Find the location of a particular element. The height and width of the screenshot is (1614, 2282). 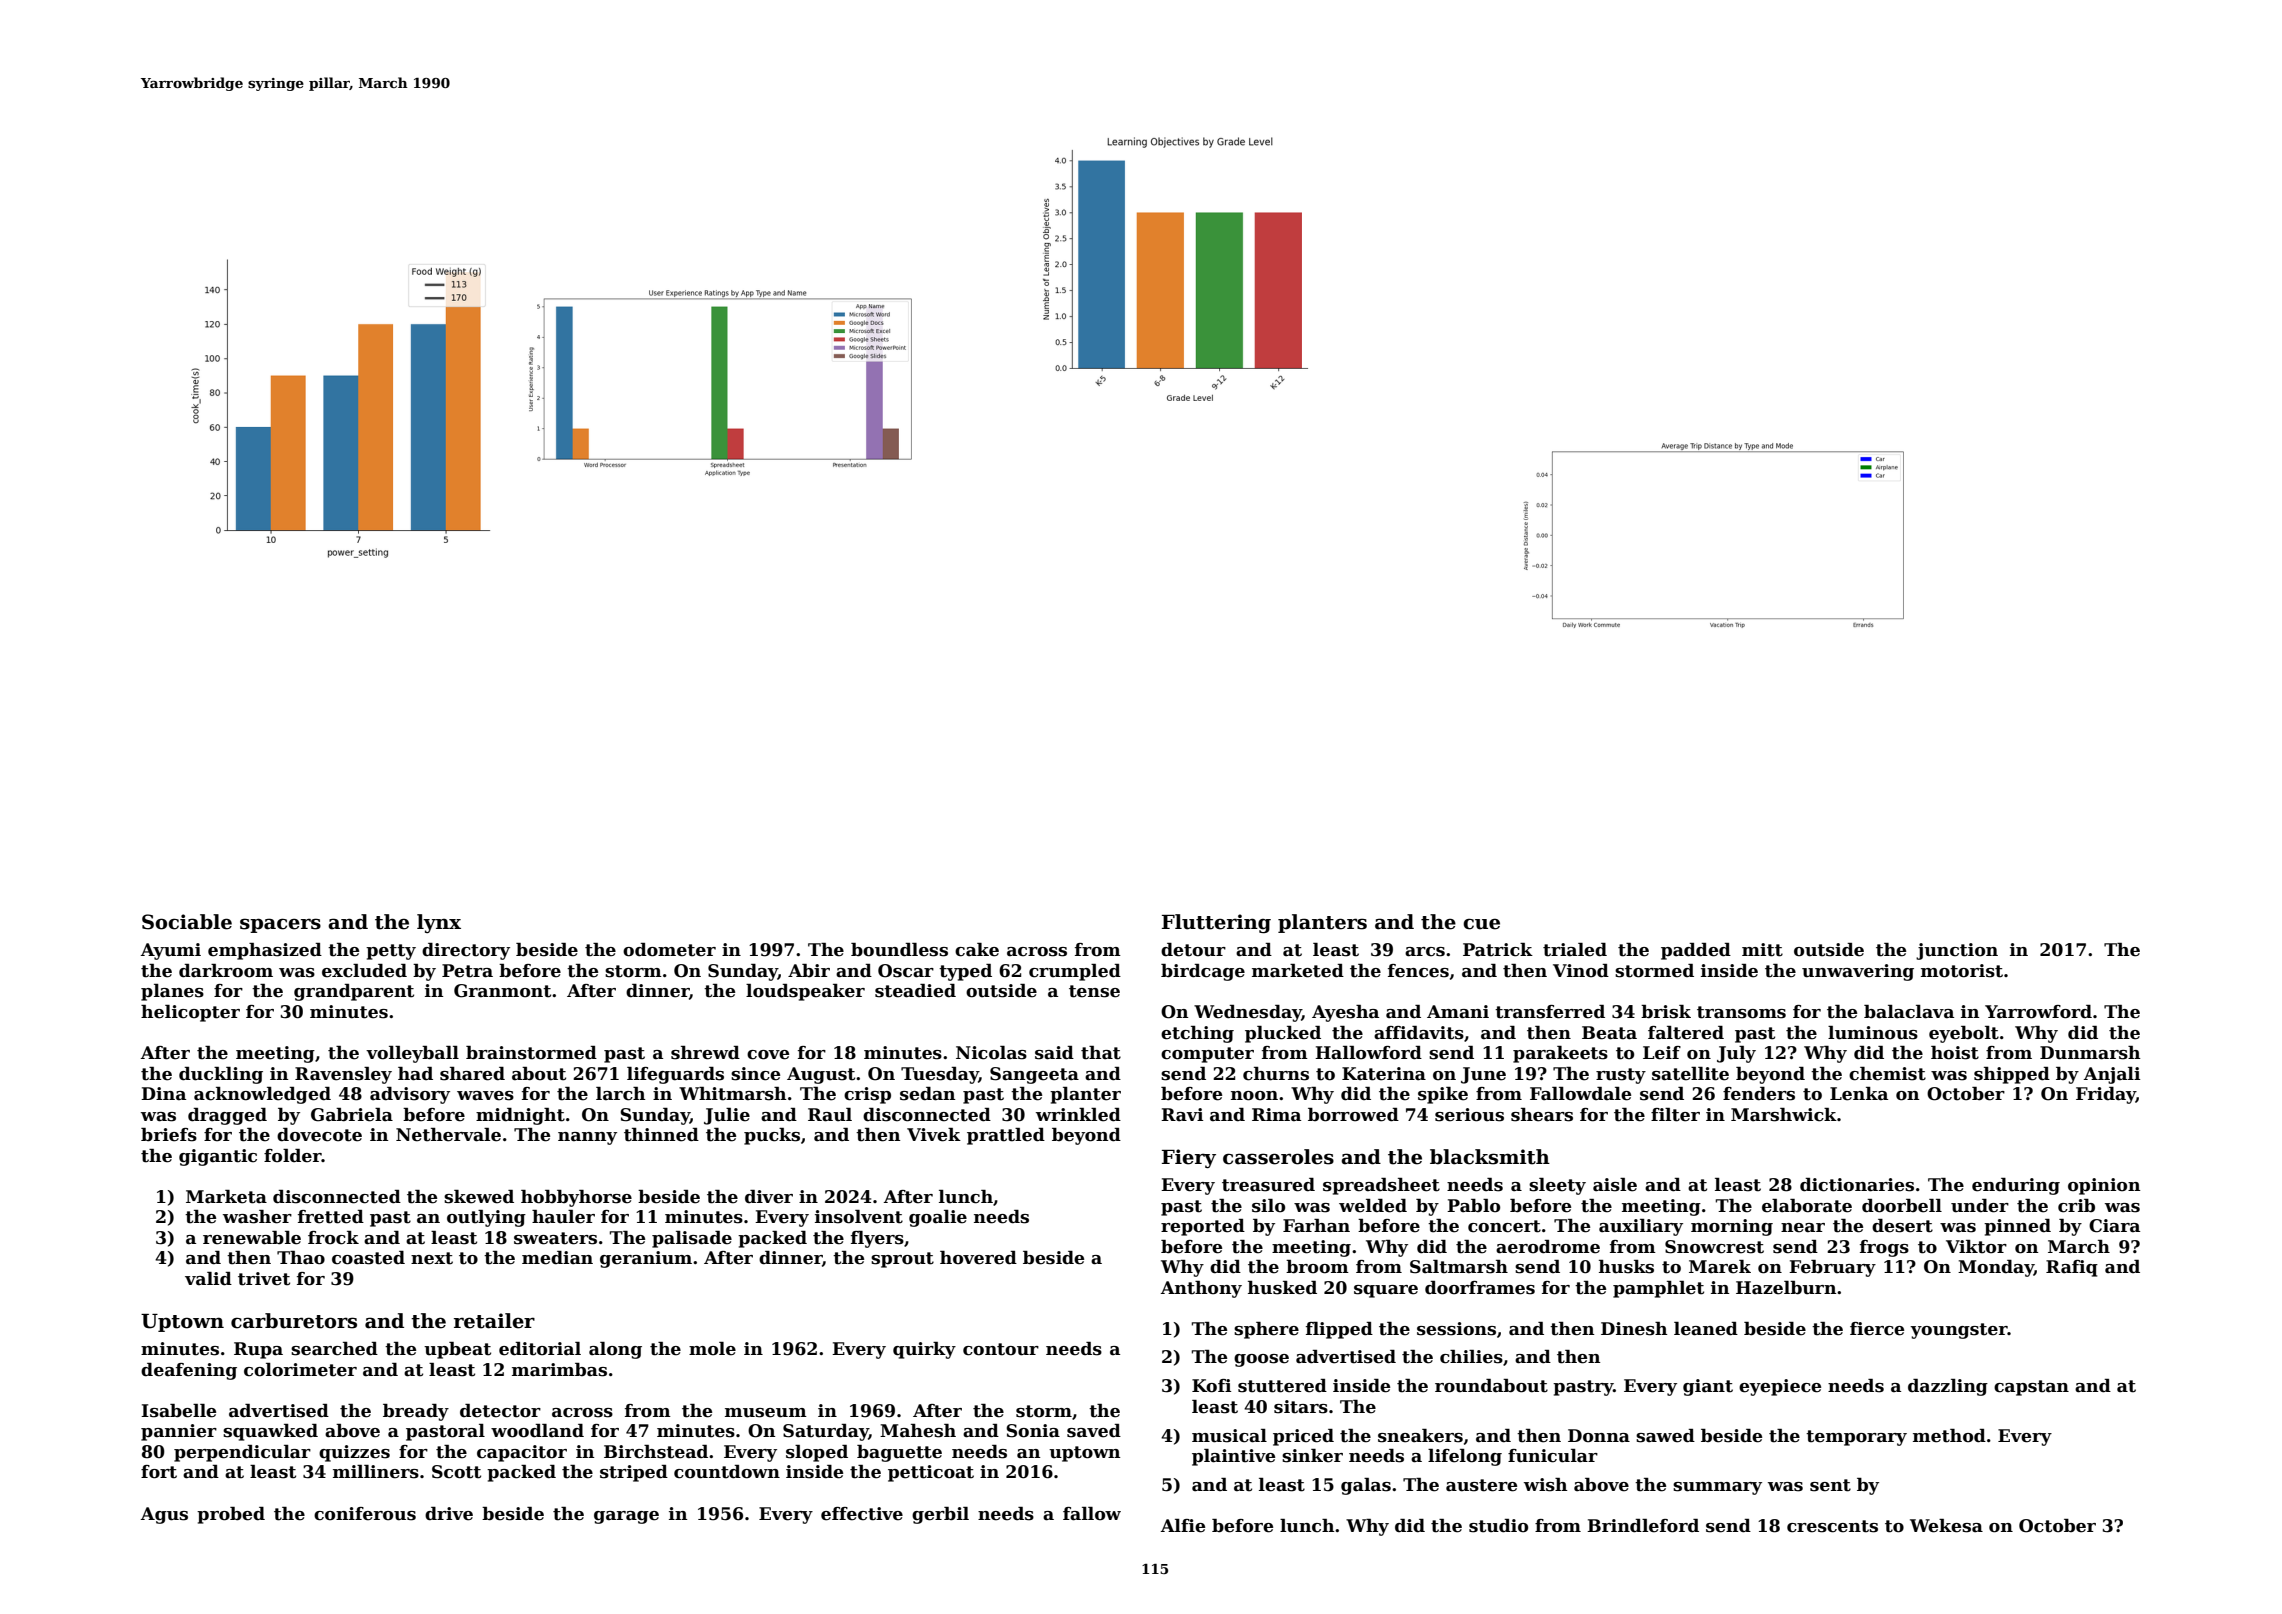

loudspeaker is located at coordinates (805, 992).
